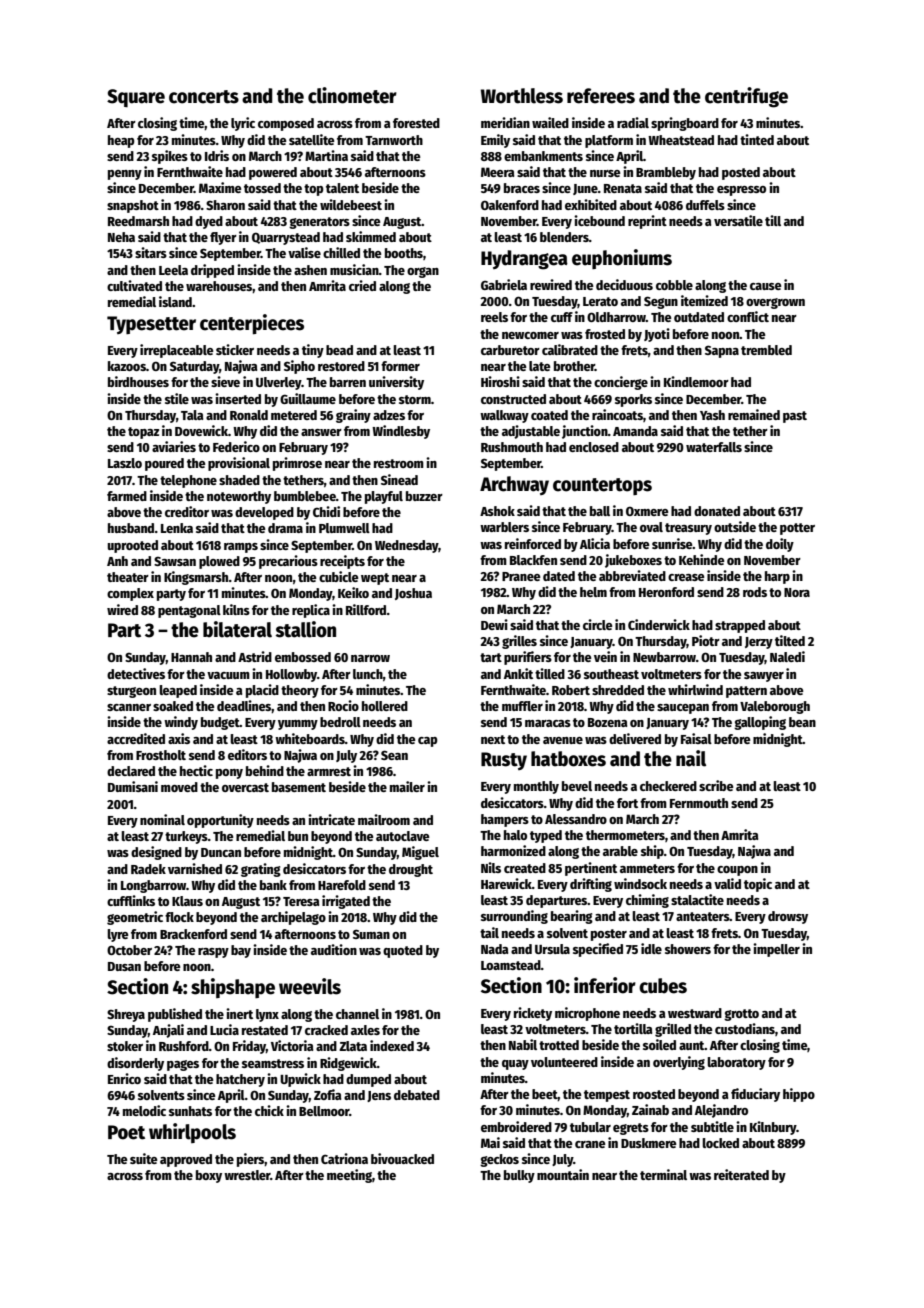  Describe the element at coordinates (156, 853) in the image. I see `designed` at that location.
